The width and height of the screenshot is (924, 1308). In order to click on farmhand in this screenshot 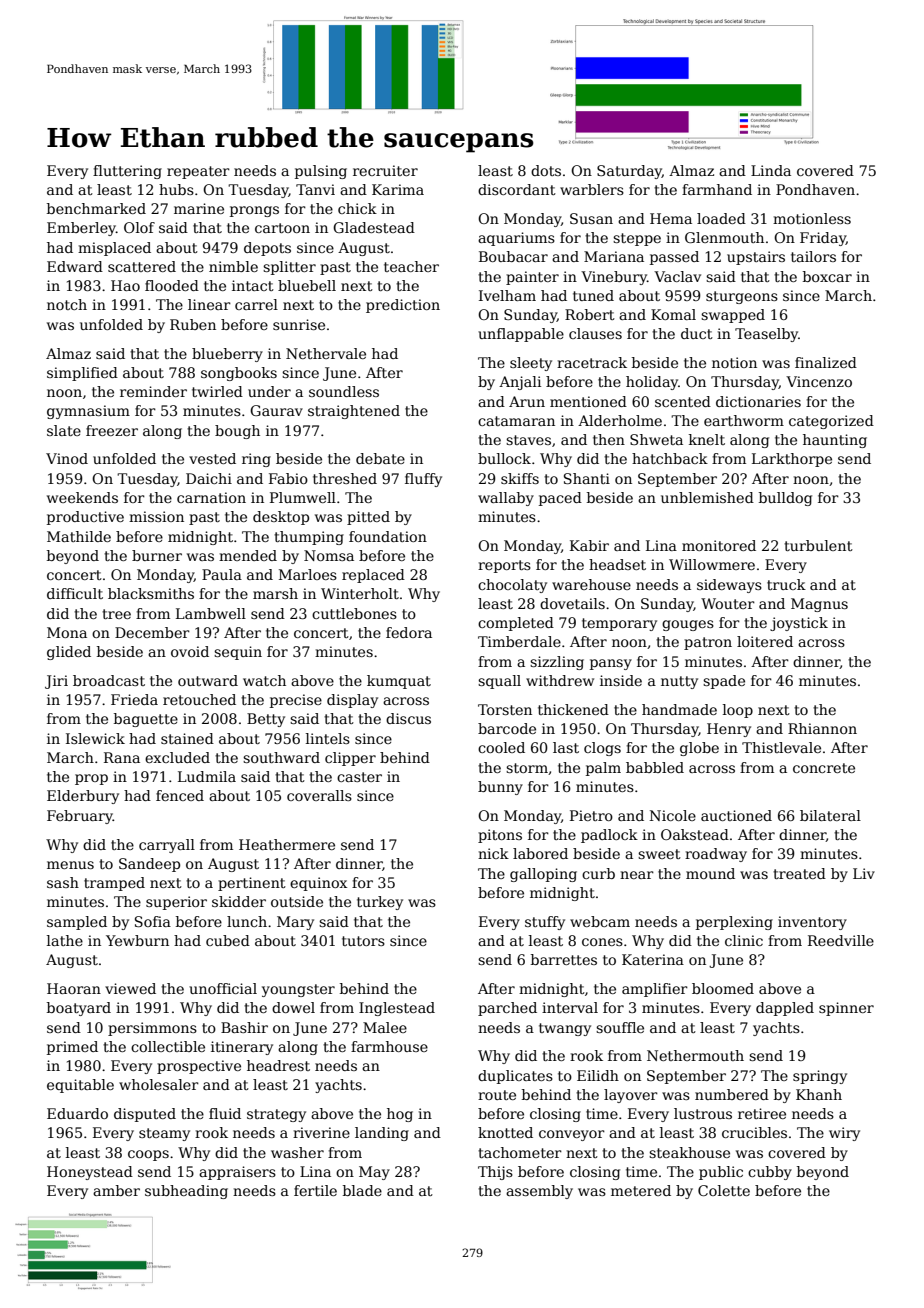, I will do `click(717, 189)`.
